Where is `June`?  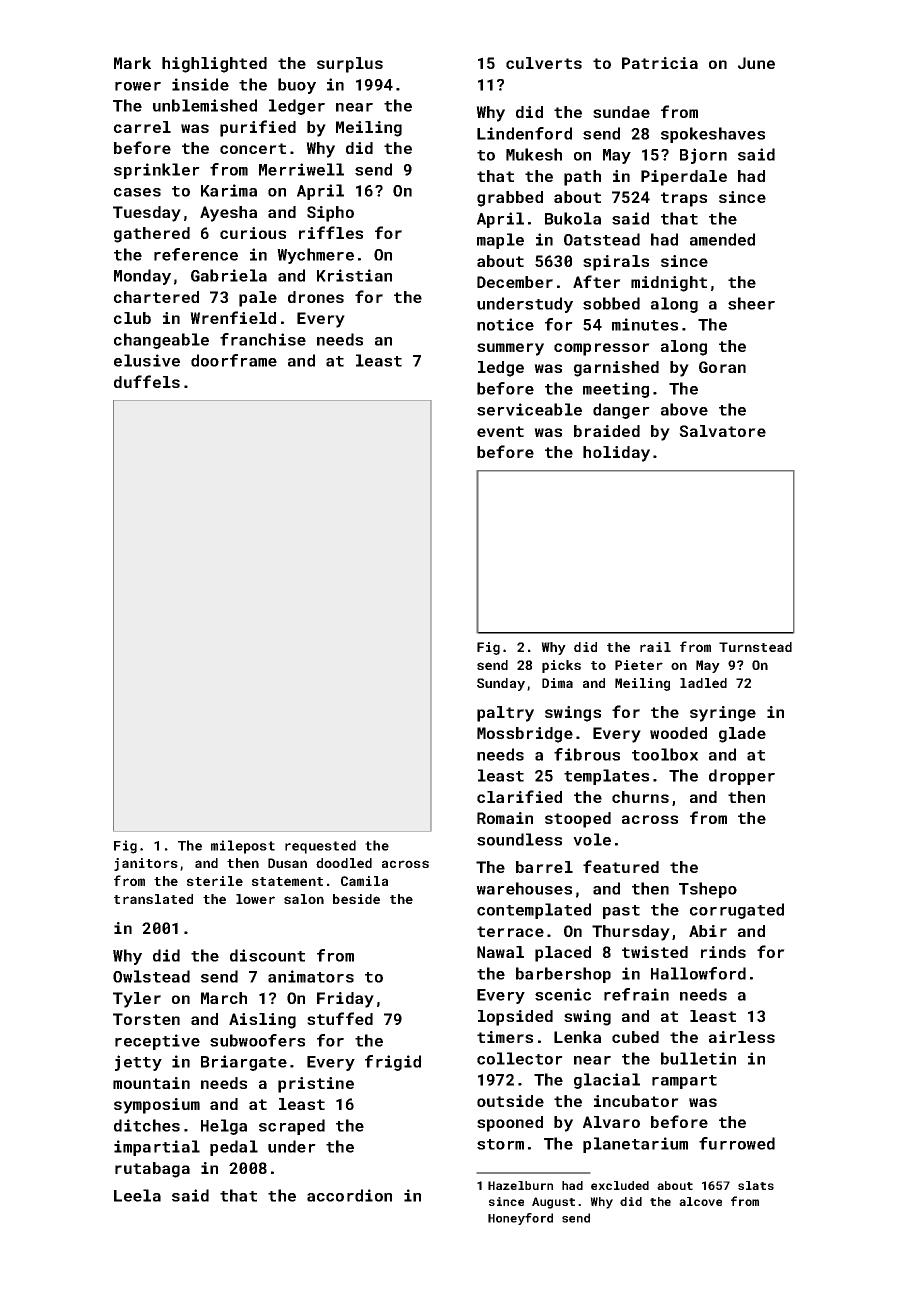
June is located at coordinates (756, 63).
